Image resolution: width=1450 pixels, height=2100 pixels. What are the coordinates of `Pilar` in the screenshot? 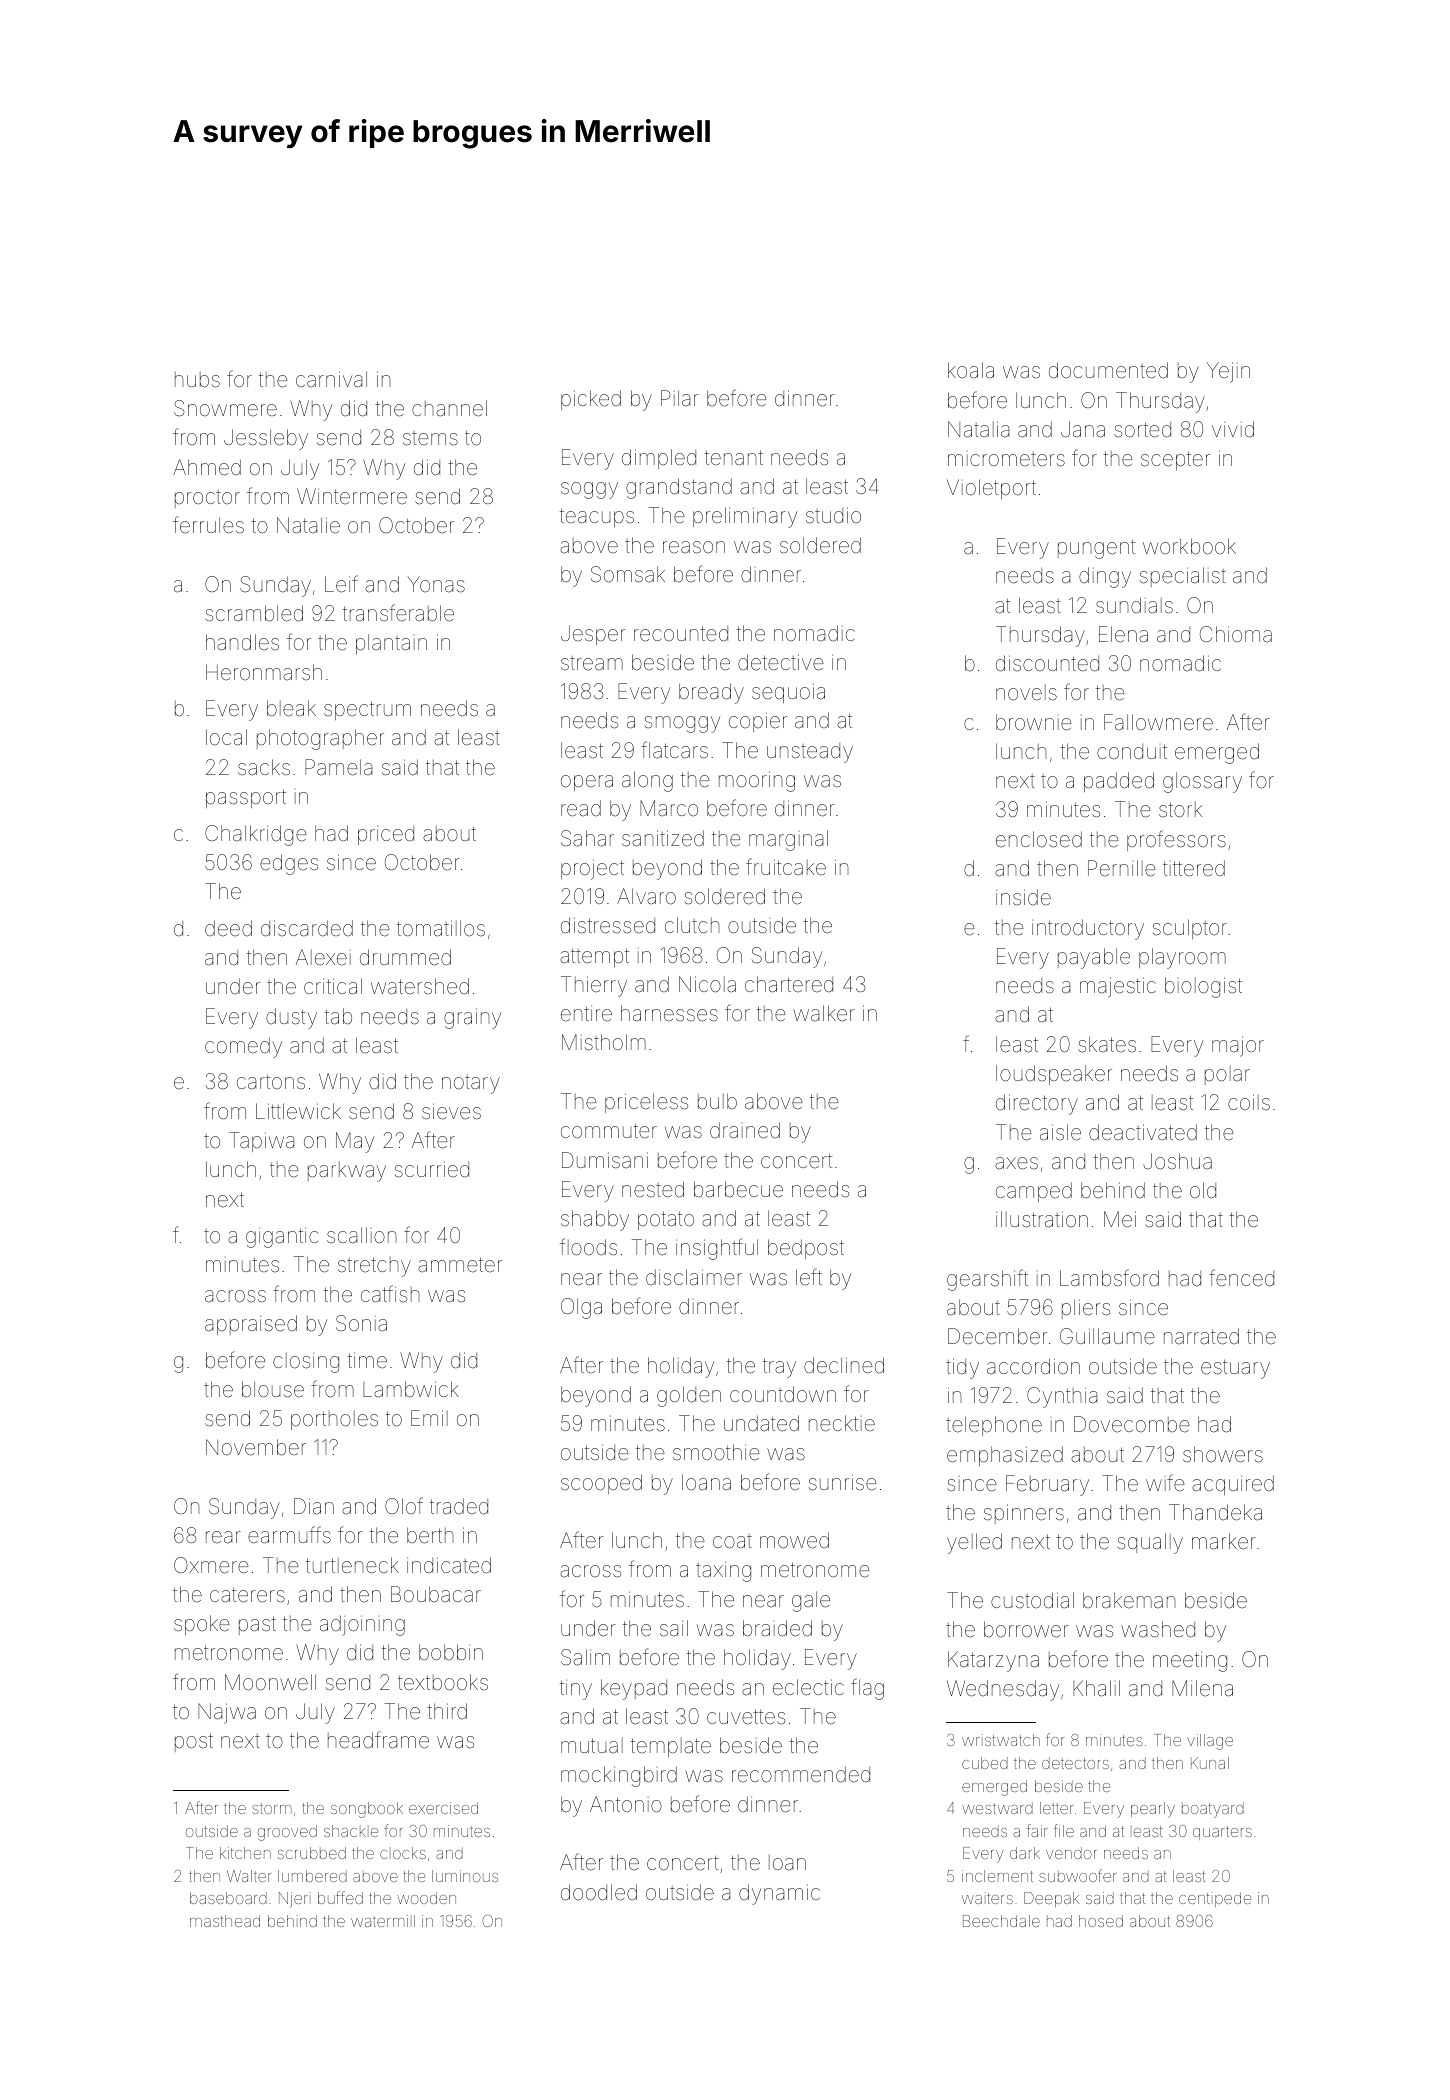 It's located at (680, 398).
